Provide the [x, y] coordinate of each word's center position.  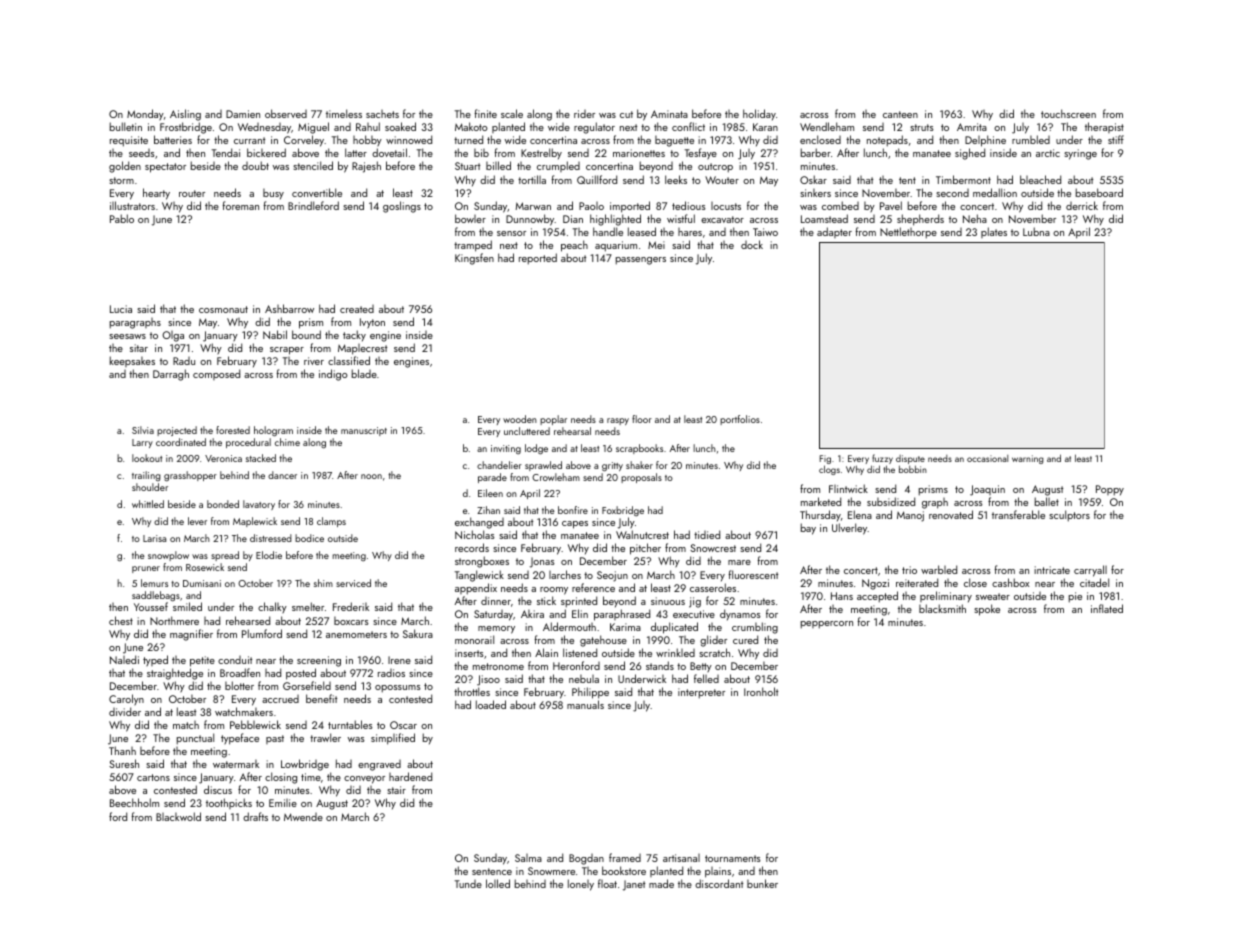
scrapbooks [639, 449]
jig [695, 602]
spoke [987, 610]
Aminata [669, 114]
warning [1027, 459]
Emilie [283, 803]
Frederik [351, 606]
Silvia [143, 430]
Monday [145, 114]
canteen [900, 114]
